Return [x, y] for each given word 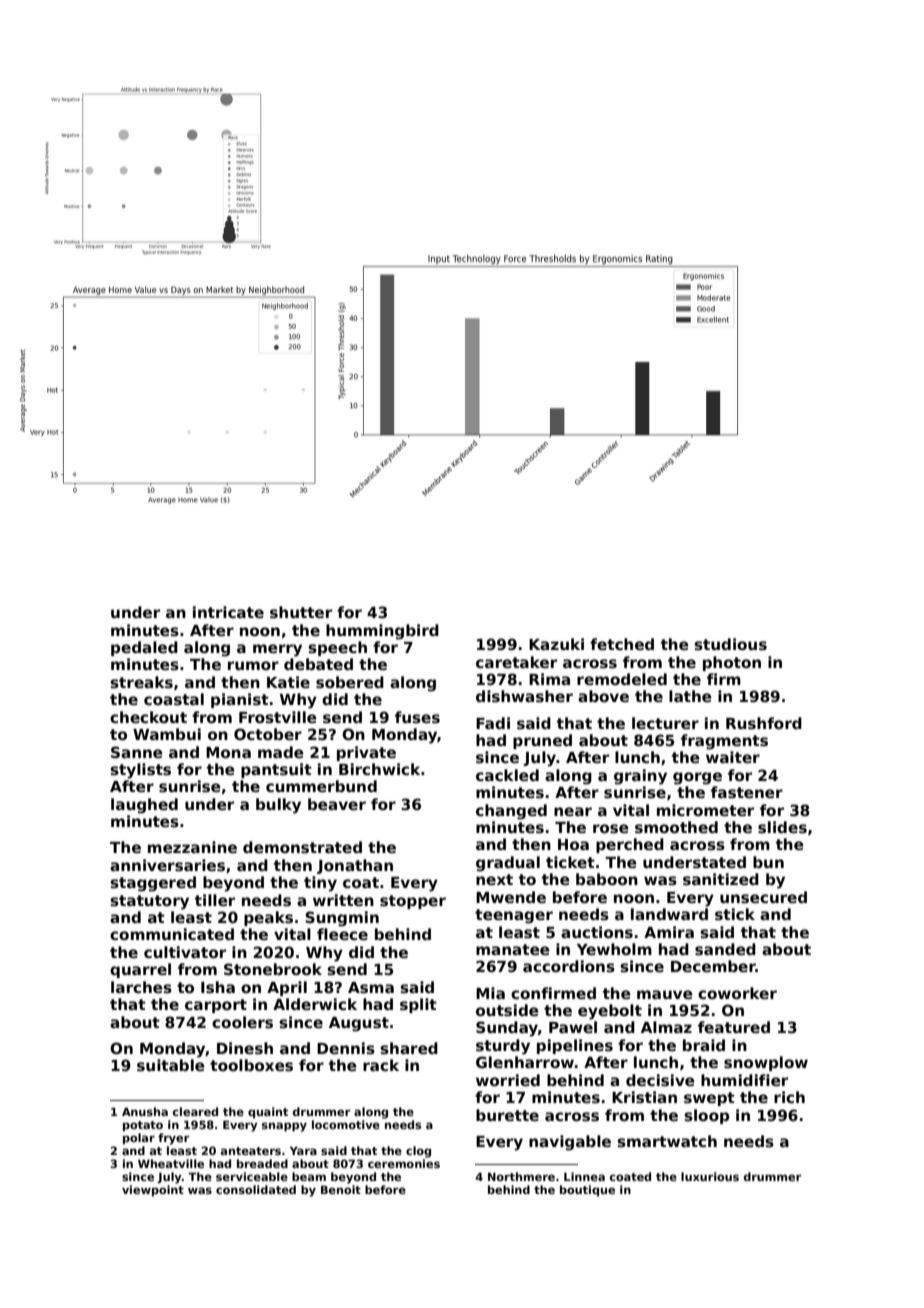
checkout [148, 717]
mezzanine [192, 847]
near [573, 811]
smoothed [676, 827]
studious [730, 644]
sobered [350, 682]
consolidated [256, 1189]
